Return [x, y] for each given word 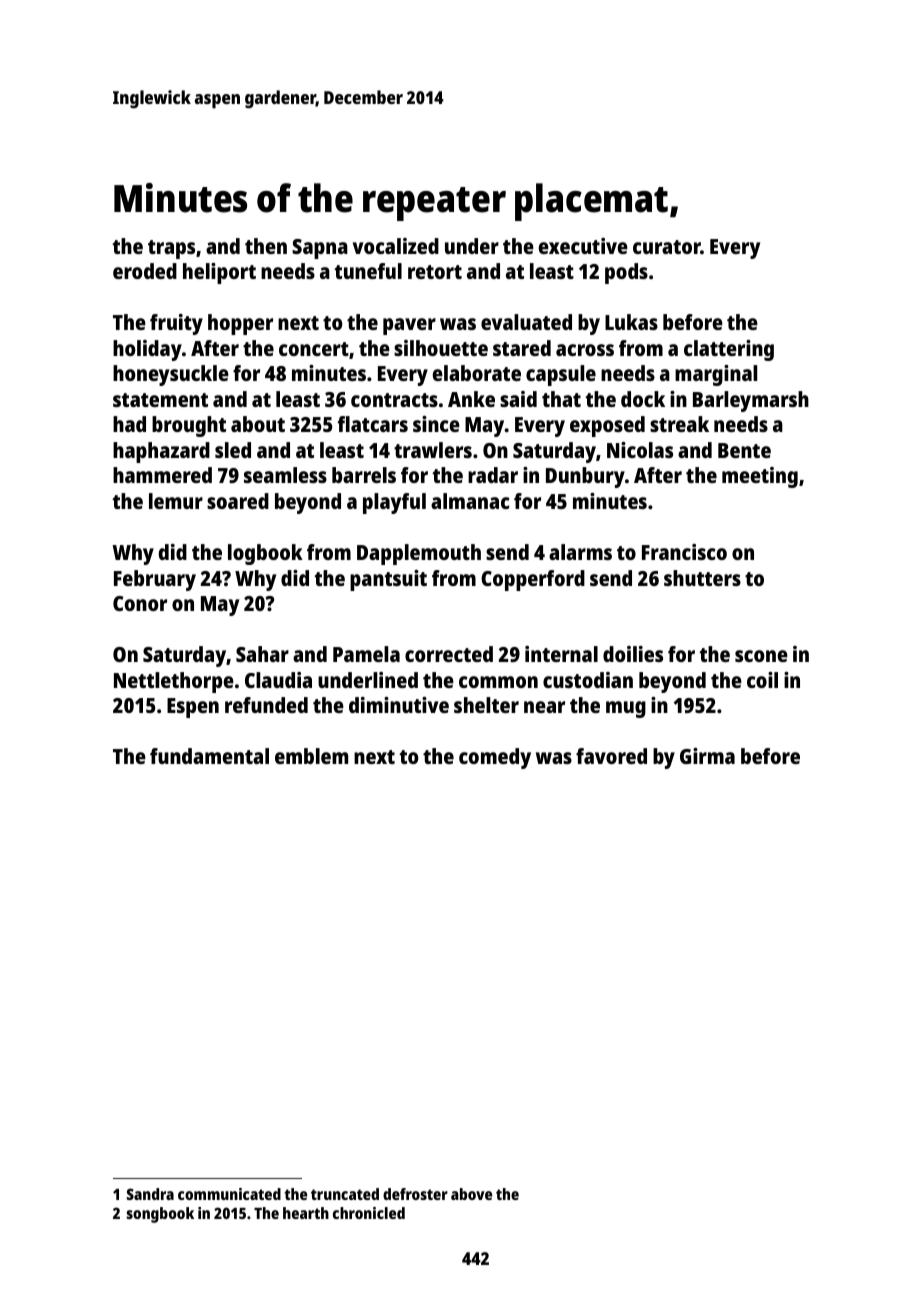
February [155, 580]
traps [171, 249]
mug [626, 709]
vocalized [396, 246]
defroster [415, 1194]
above [471, 1194]
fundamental [209, 756]
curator [667, 247]
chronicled [369, 1213]
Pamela [366, 654]
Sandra [150, 1194]
